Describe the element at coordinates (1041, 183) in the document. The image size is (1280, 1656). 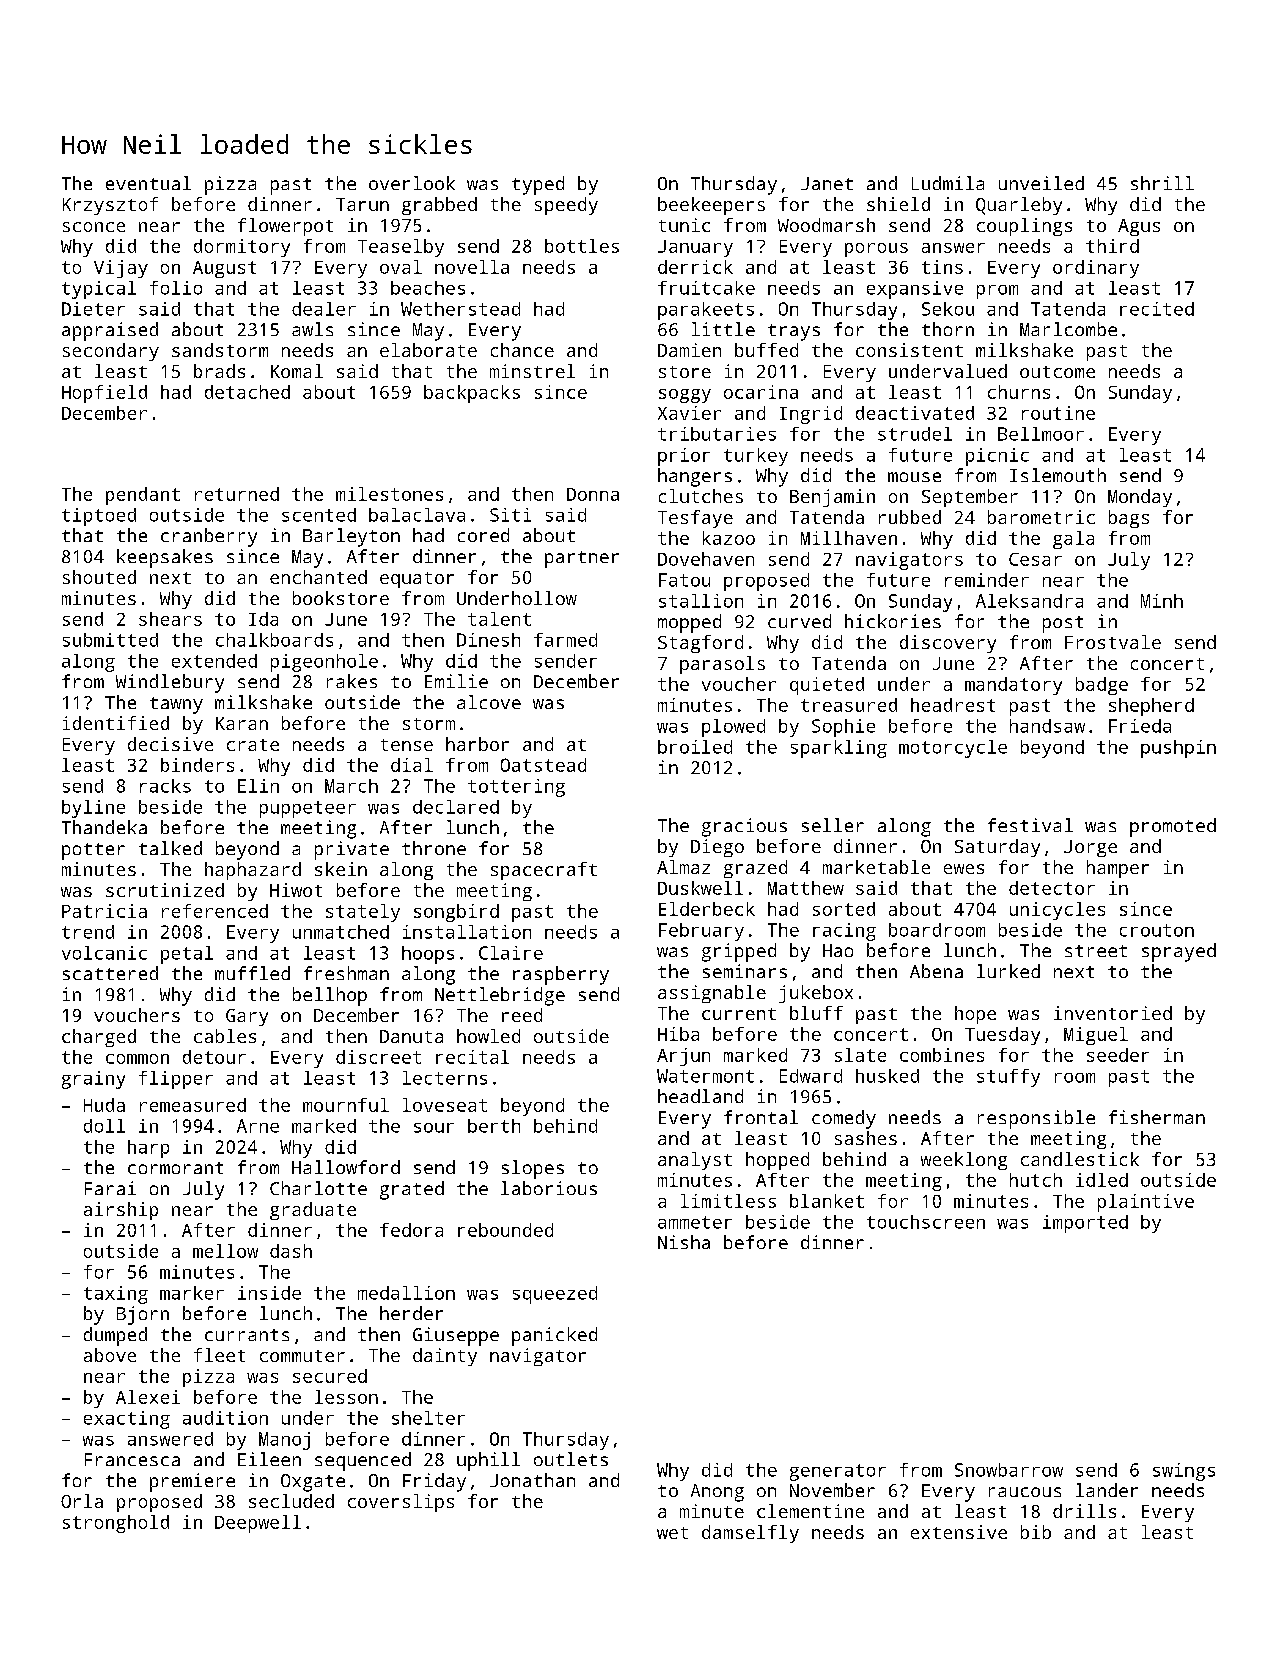
I see `unveiled` at that location.
